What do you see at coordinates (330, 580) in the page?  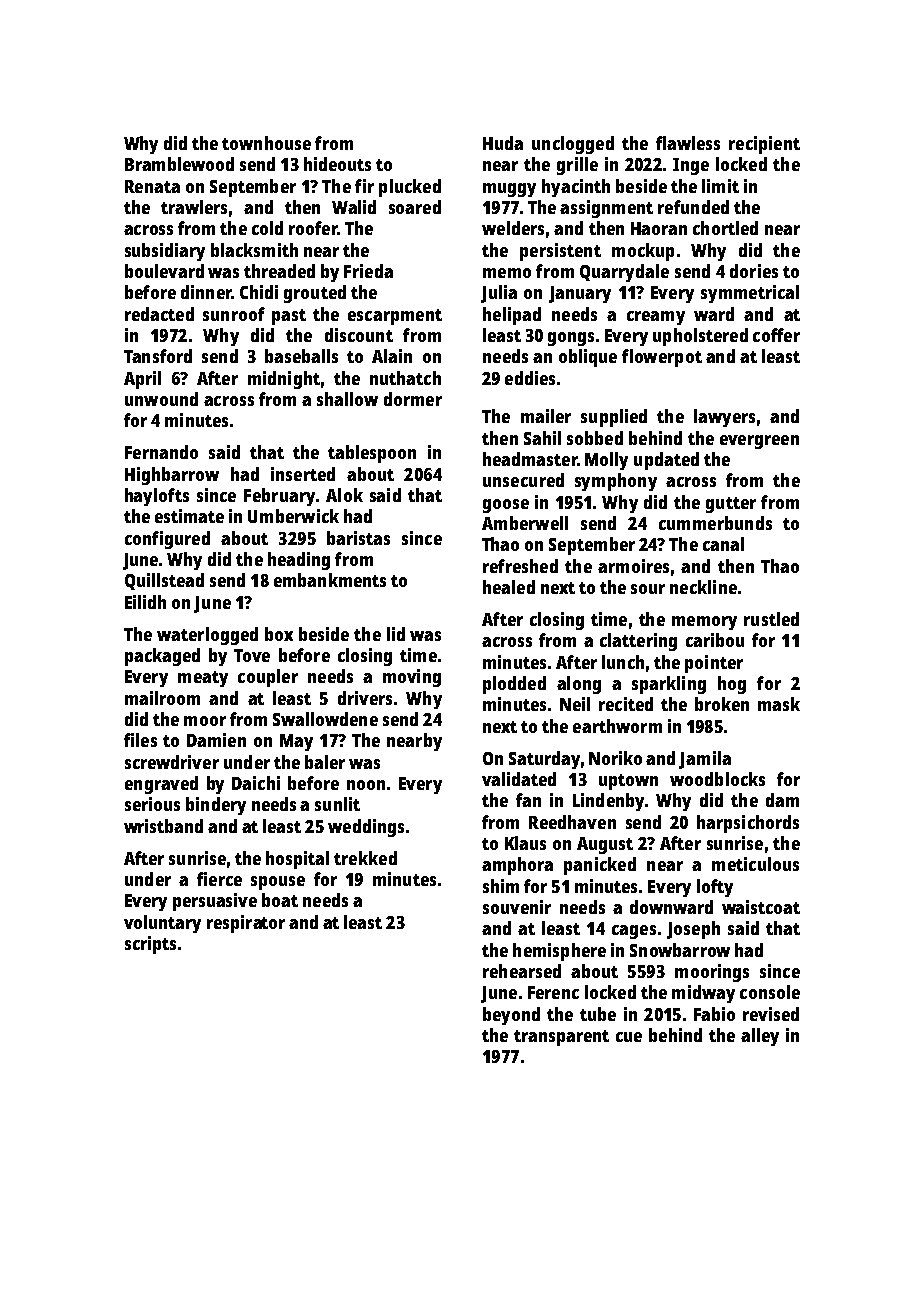 I see `embankments` at bounding box center [330, 580].
